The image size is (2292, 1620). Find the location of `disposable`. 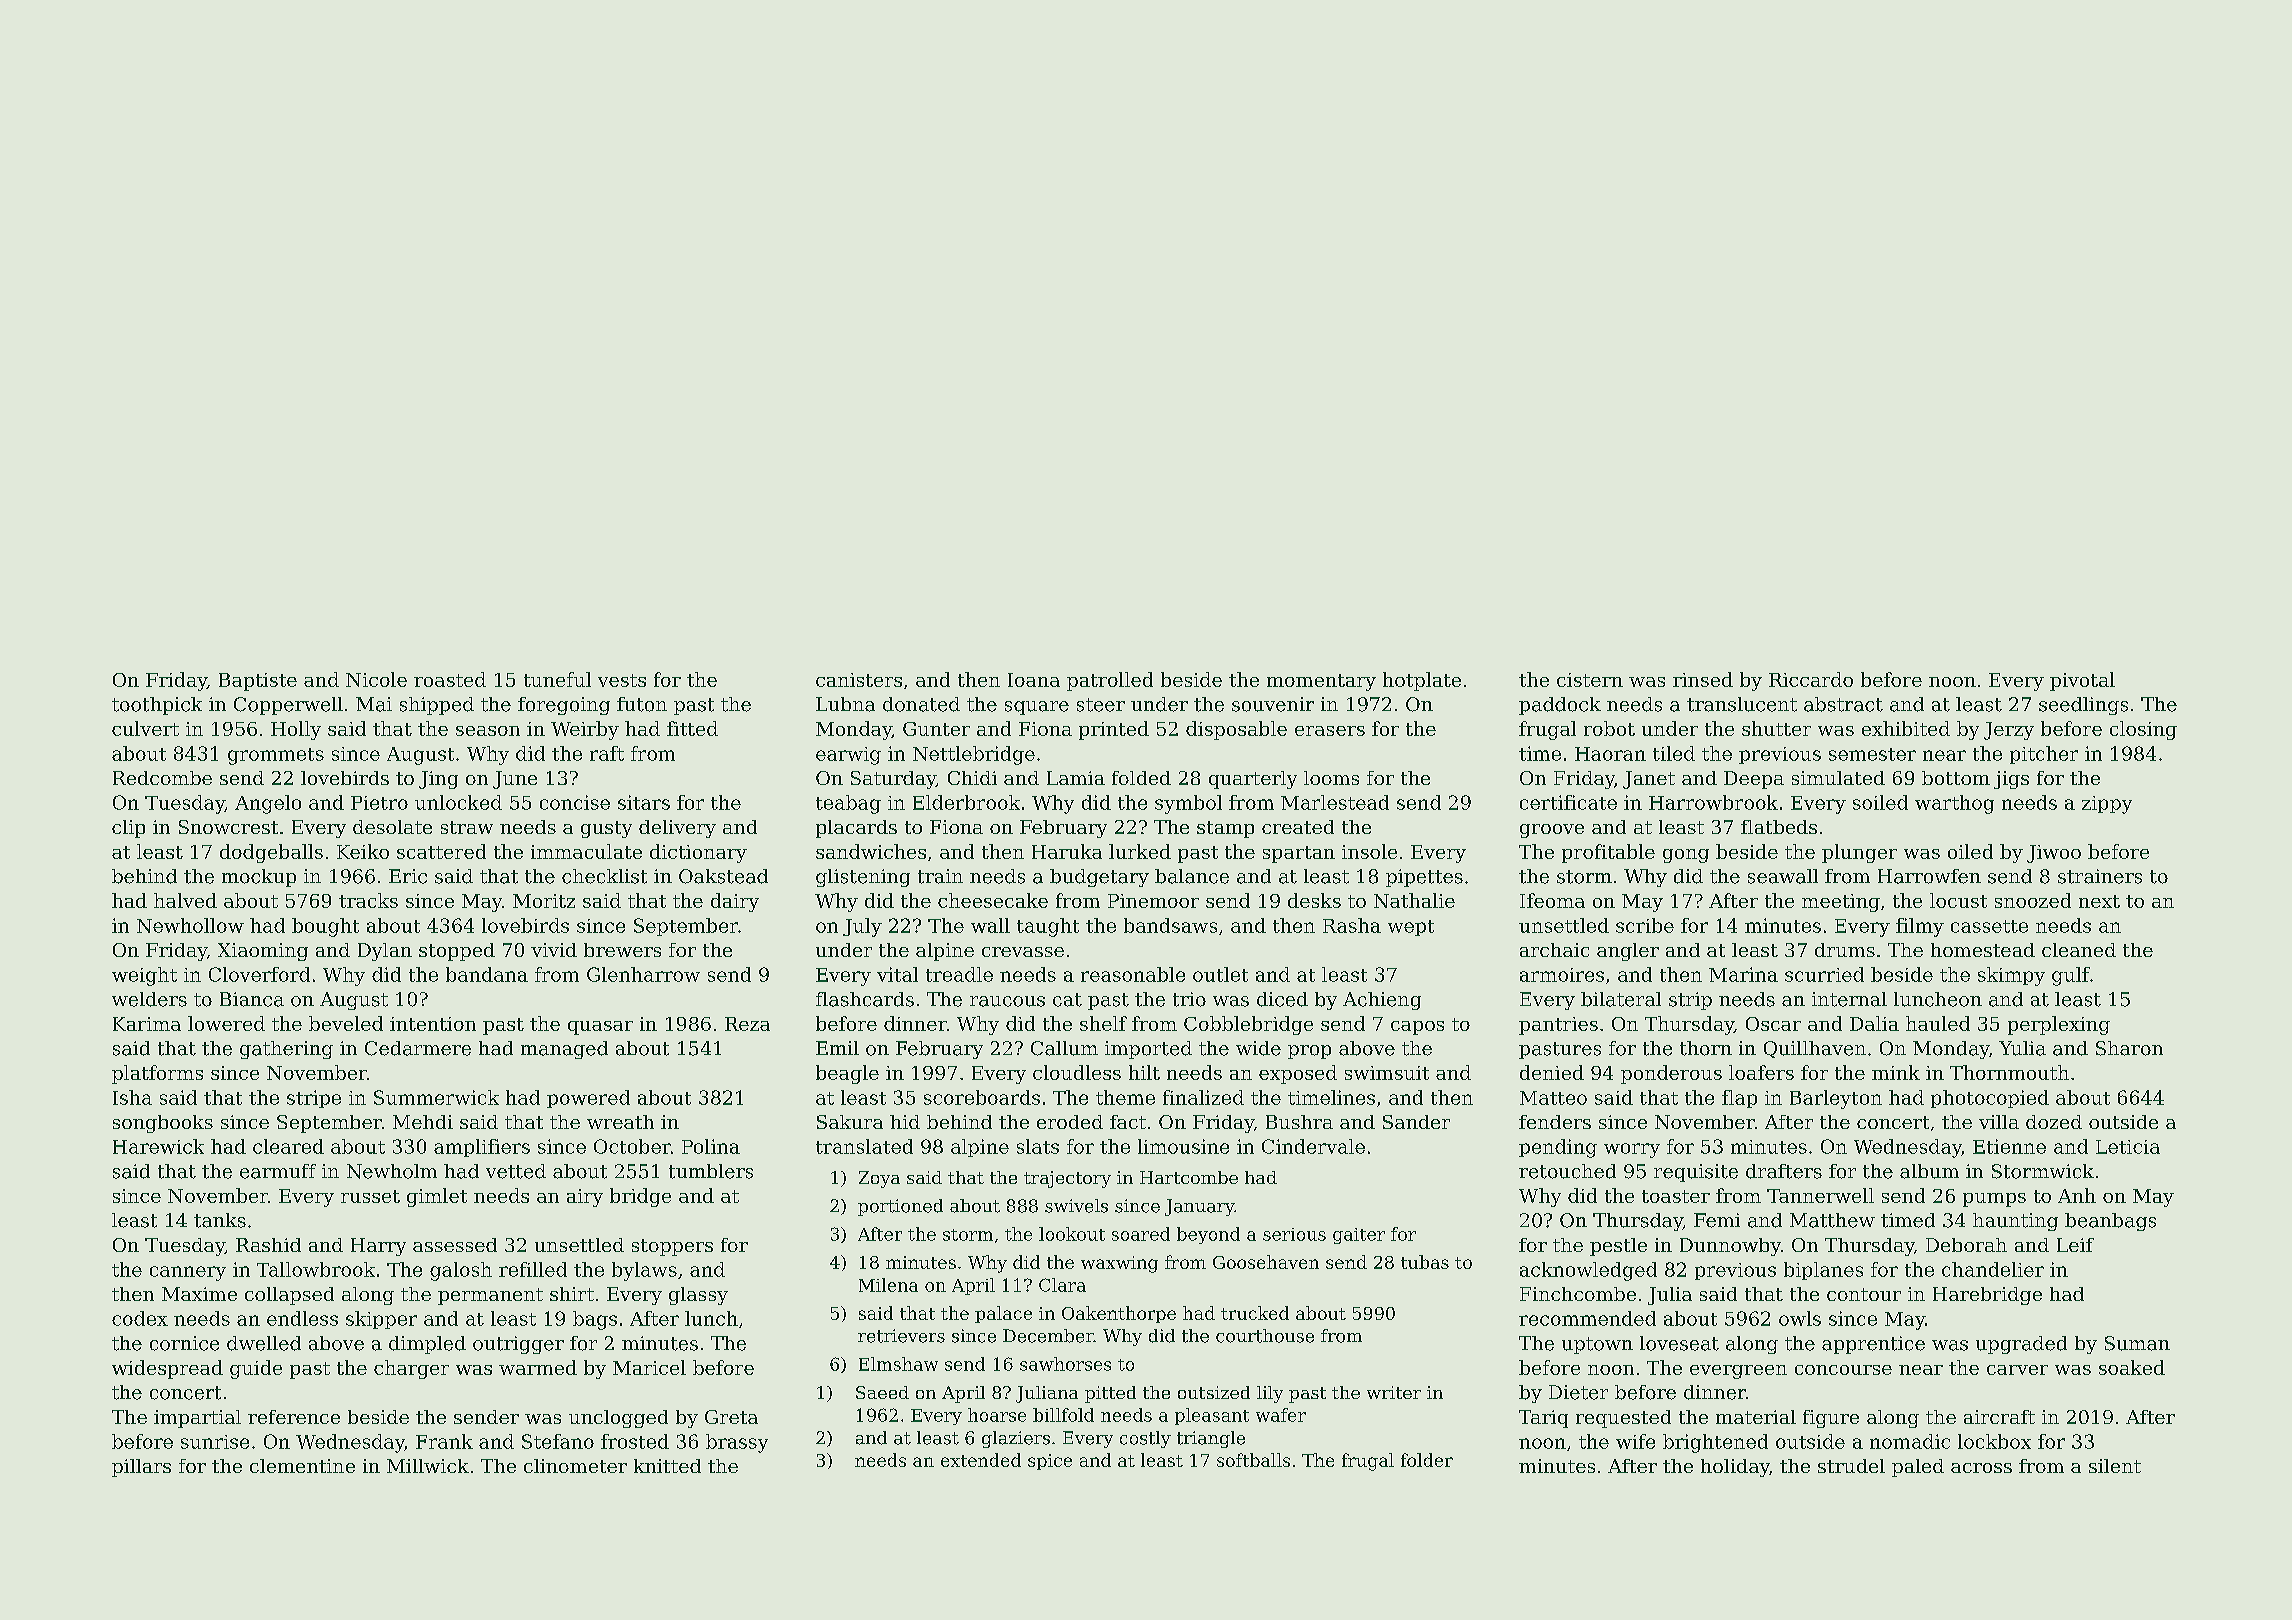

disposable is located at coordinates (1236, 730).
